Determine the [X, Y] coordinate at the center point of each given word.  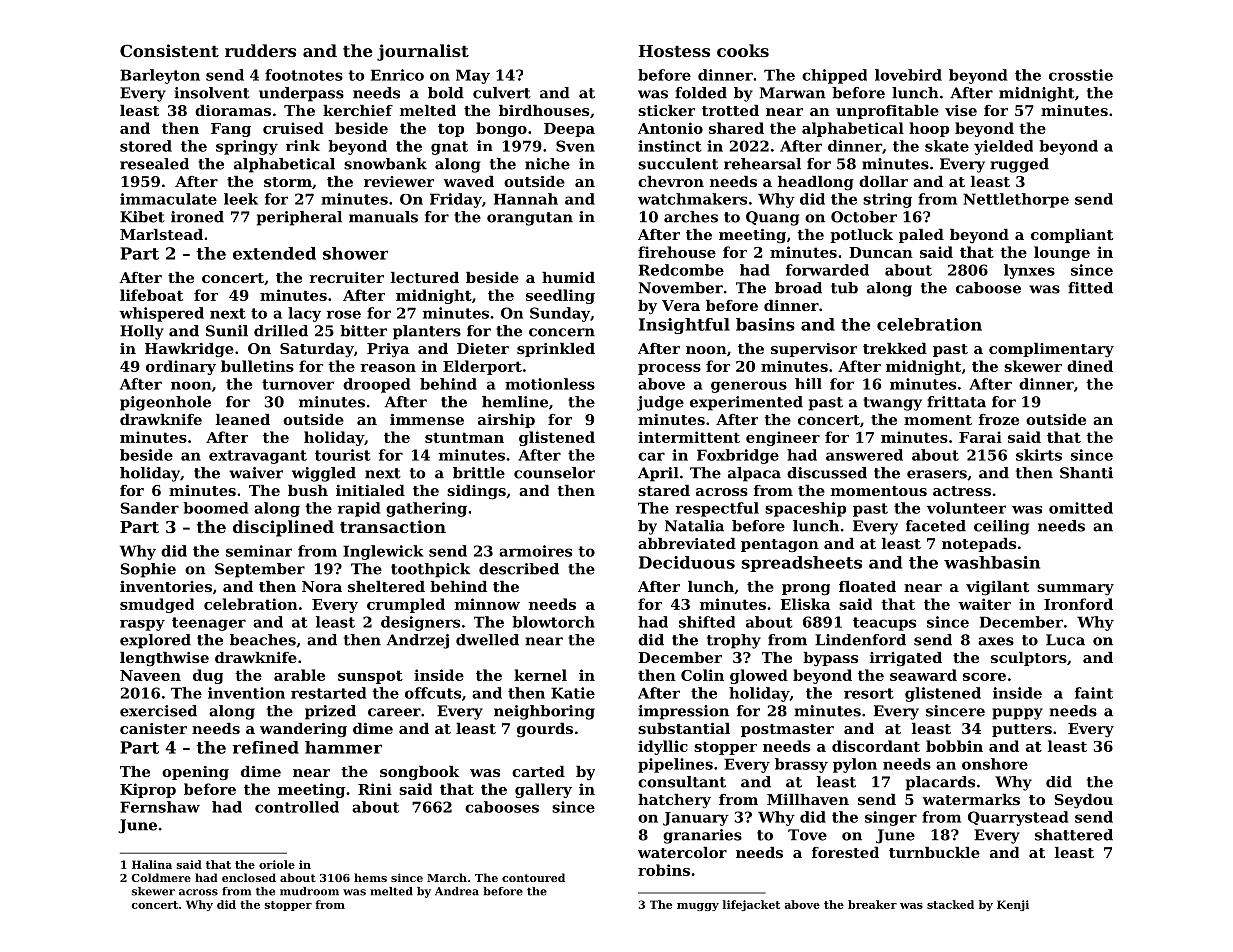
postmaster [787, 730]
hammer [343, 747]
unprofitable [887, 112]
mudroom [309, 891]
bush [308, 490]
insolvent [212, 93]
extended [274, 253]
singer [891, 818]
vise [961, 110]
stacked [950, 904]
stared [664, 490]
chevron [671, 181]
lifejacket [751, 905]
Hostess [674, 51]
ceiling [1001, 527]
